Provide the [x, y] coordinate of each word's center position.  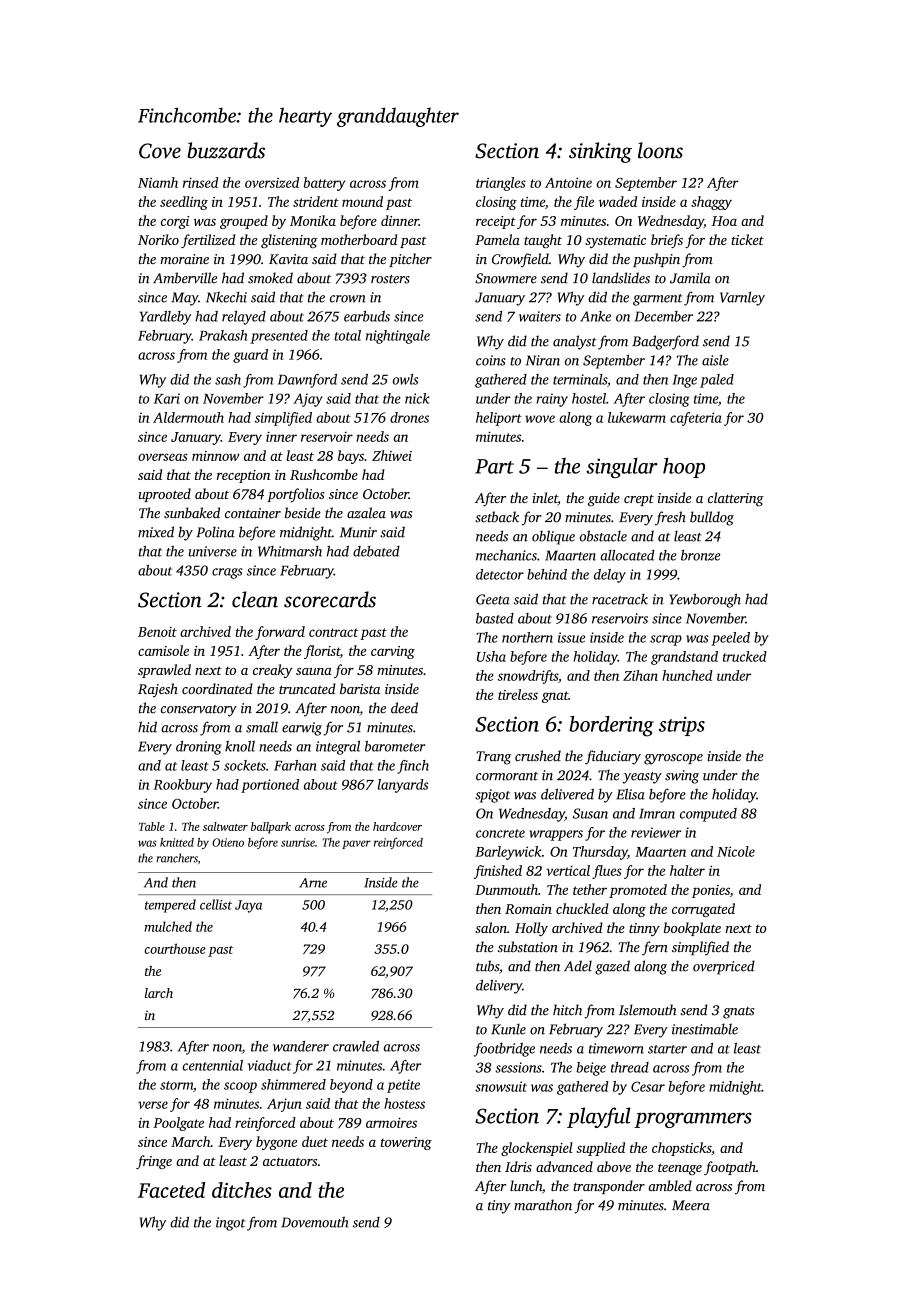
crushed [538, 755]
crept [639, 500]
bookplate [692, 929]
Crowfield [520, 260]
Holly [531, 929]
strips [682, 726]
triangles [501, 184]
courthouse [175, 948]
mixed [156, 532]
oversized [272, 182]
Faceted [171, 1190]
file [584, 203]
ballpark [271, 828]
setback [497, 517]
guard [250, 356]
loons [660, 150]
